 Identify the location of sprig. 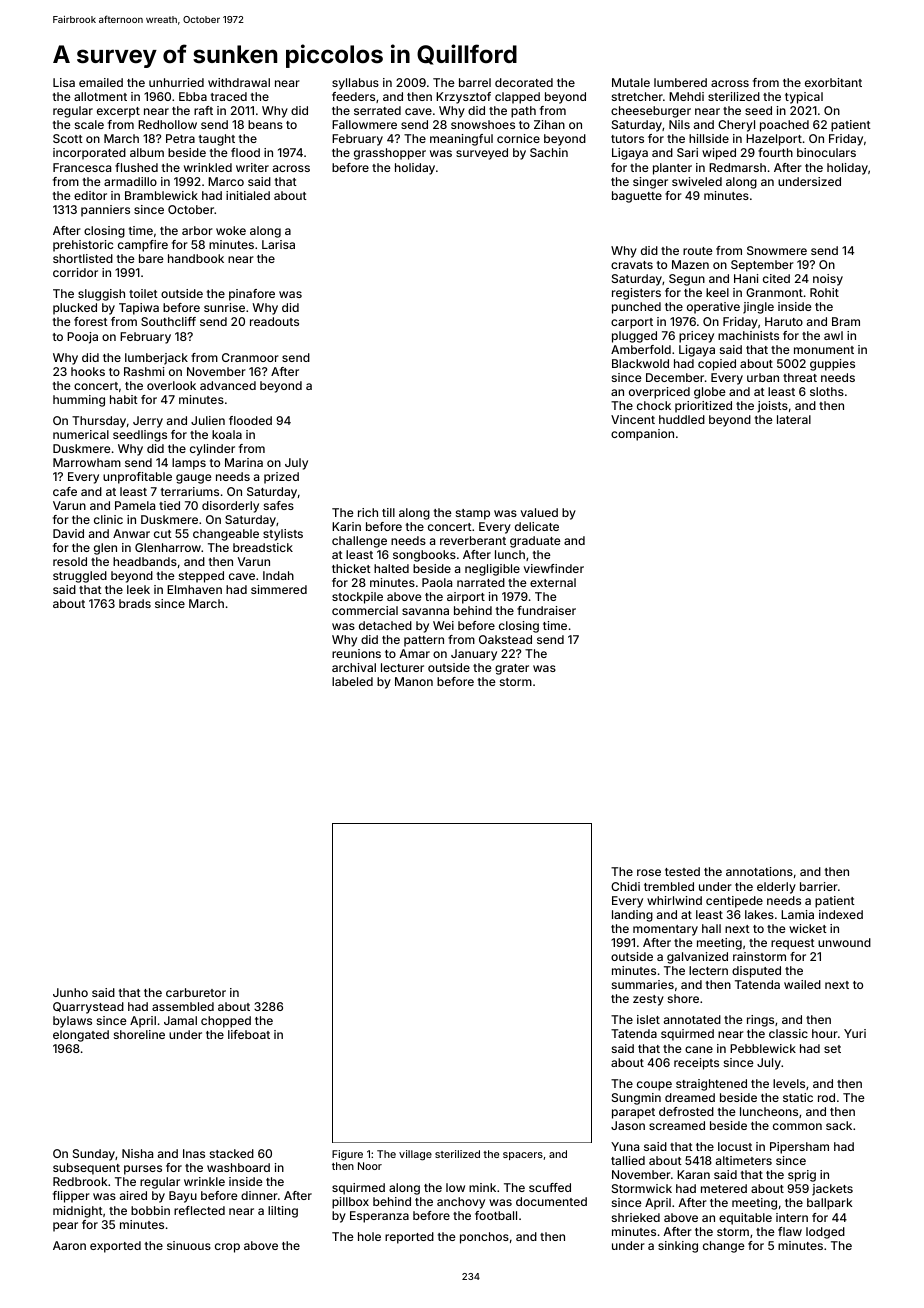
(802, 1176).
